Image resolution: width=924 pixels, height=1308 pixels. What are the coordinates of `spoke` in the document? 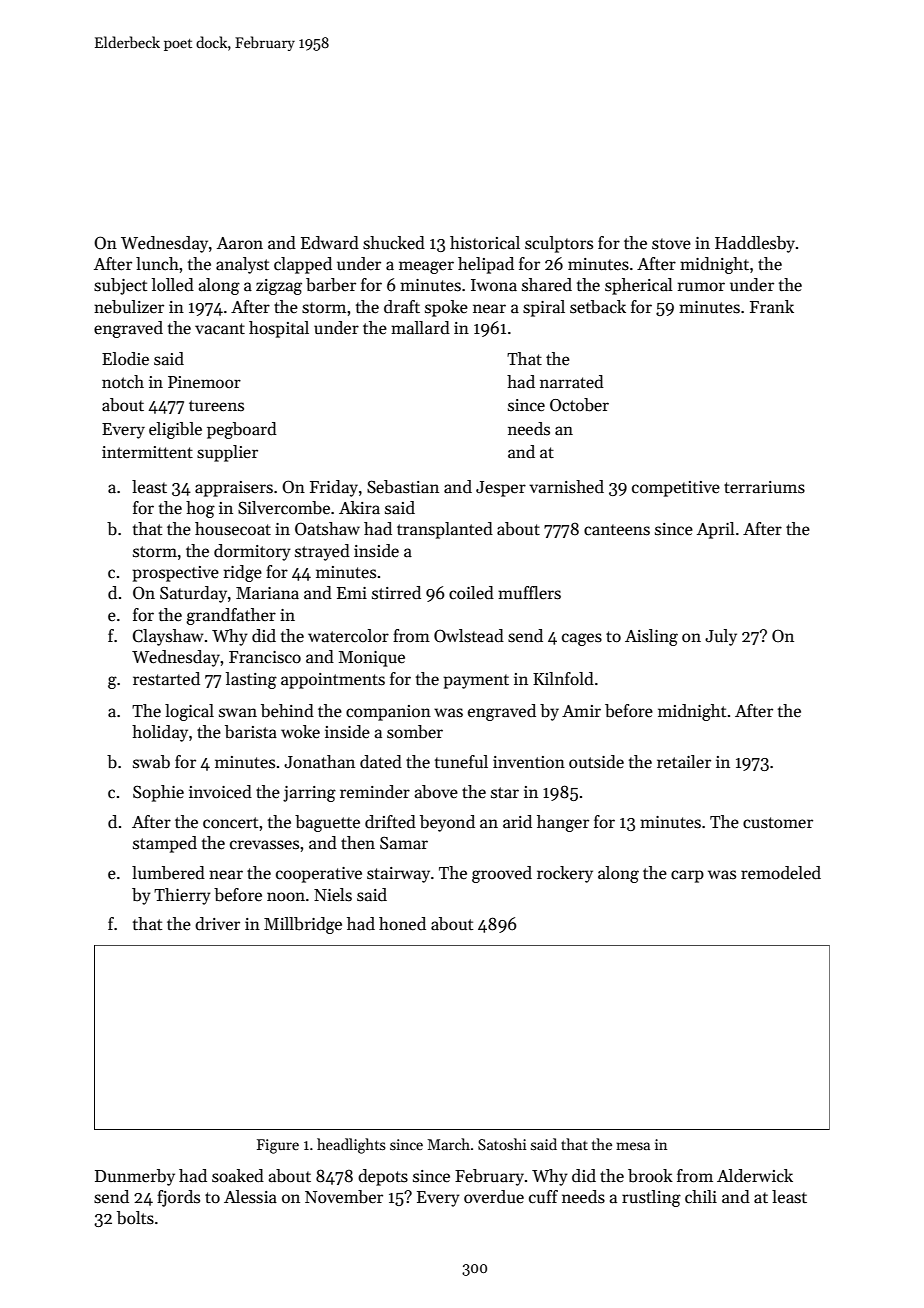 It's located at (446, 308).
